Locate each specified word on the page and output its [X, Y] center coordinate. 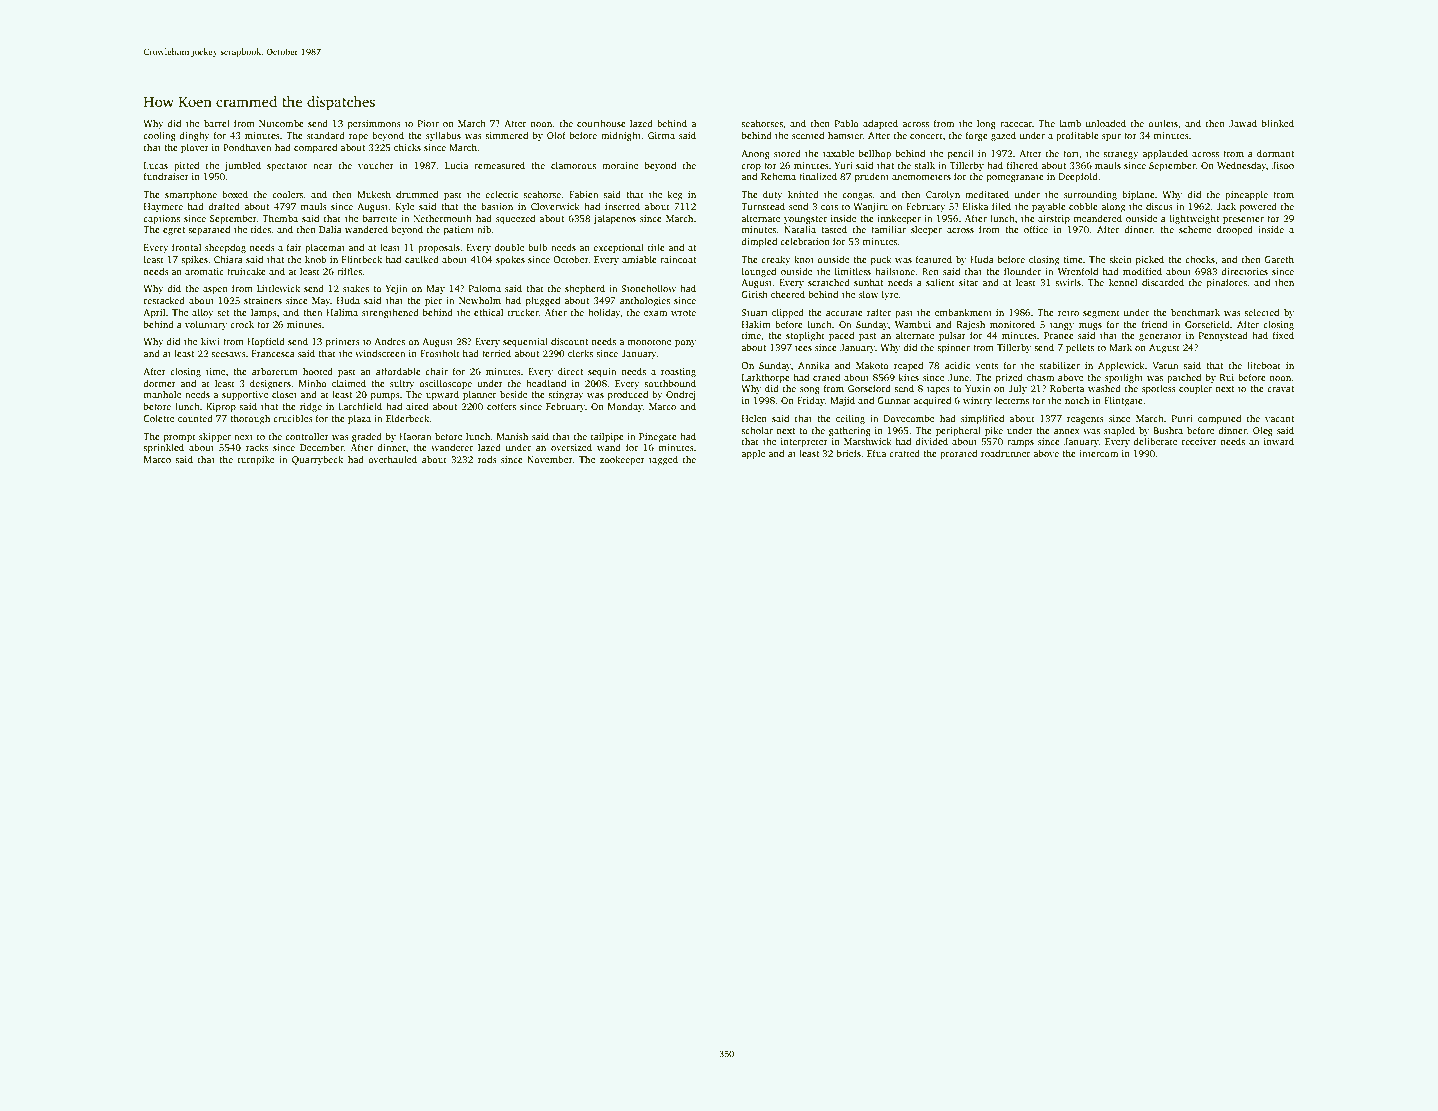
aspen [215, 290]
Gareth [1279, 259]
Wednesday [1241, 166]
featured [934, 259]
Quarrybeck [317, 460]
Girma [661, 135]
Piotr [428, 123]
